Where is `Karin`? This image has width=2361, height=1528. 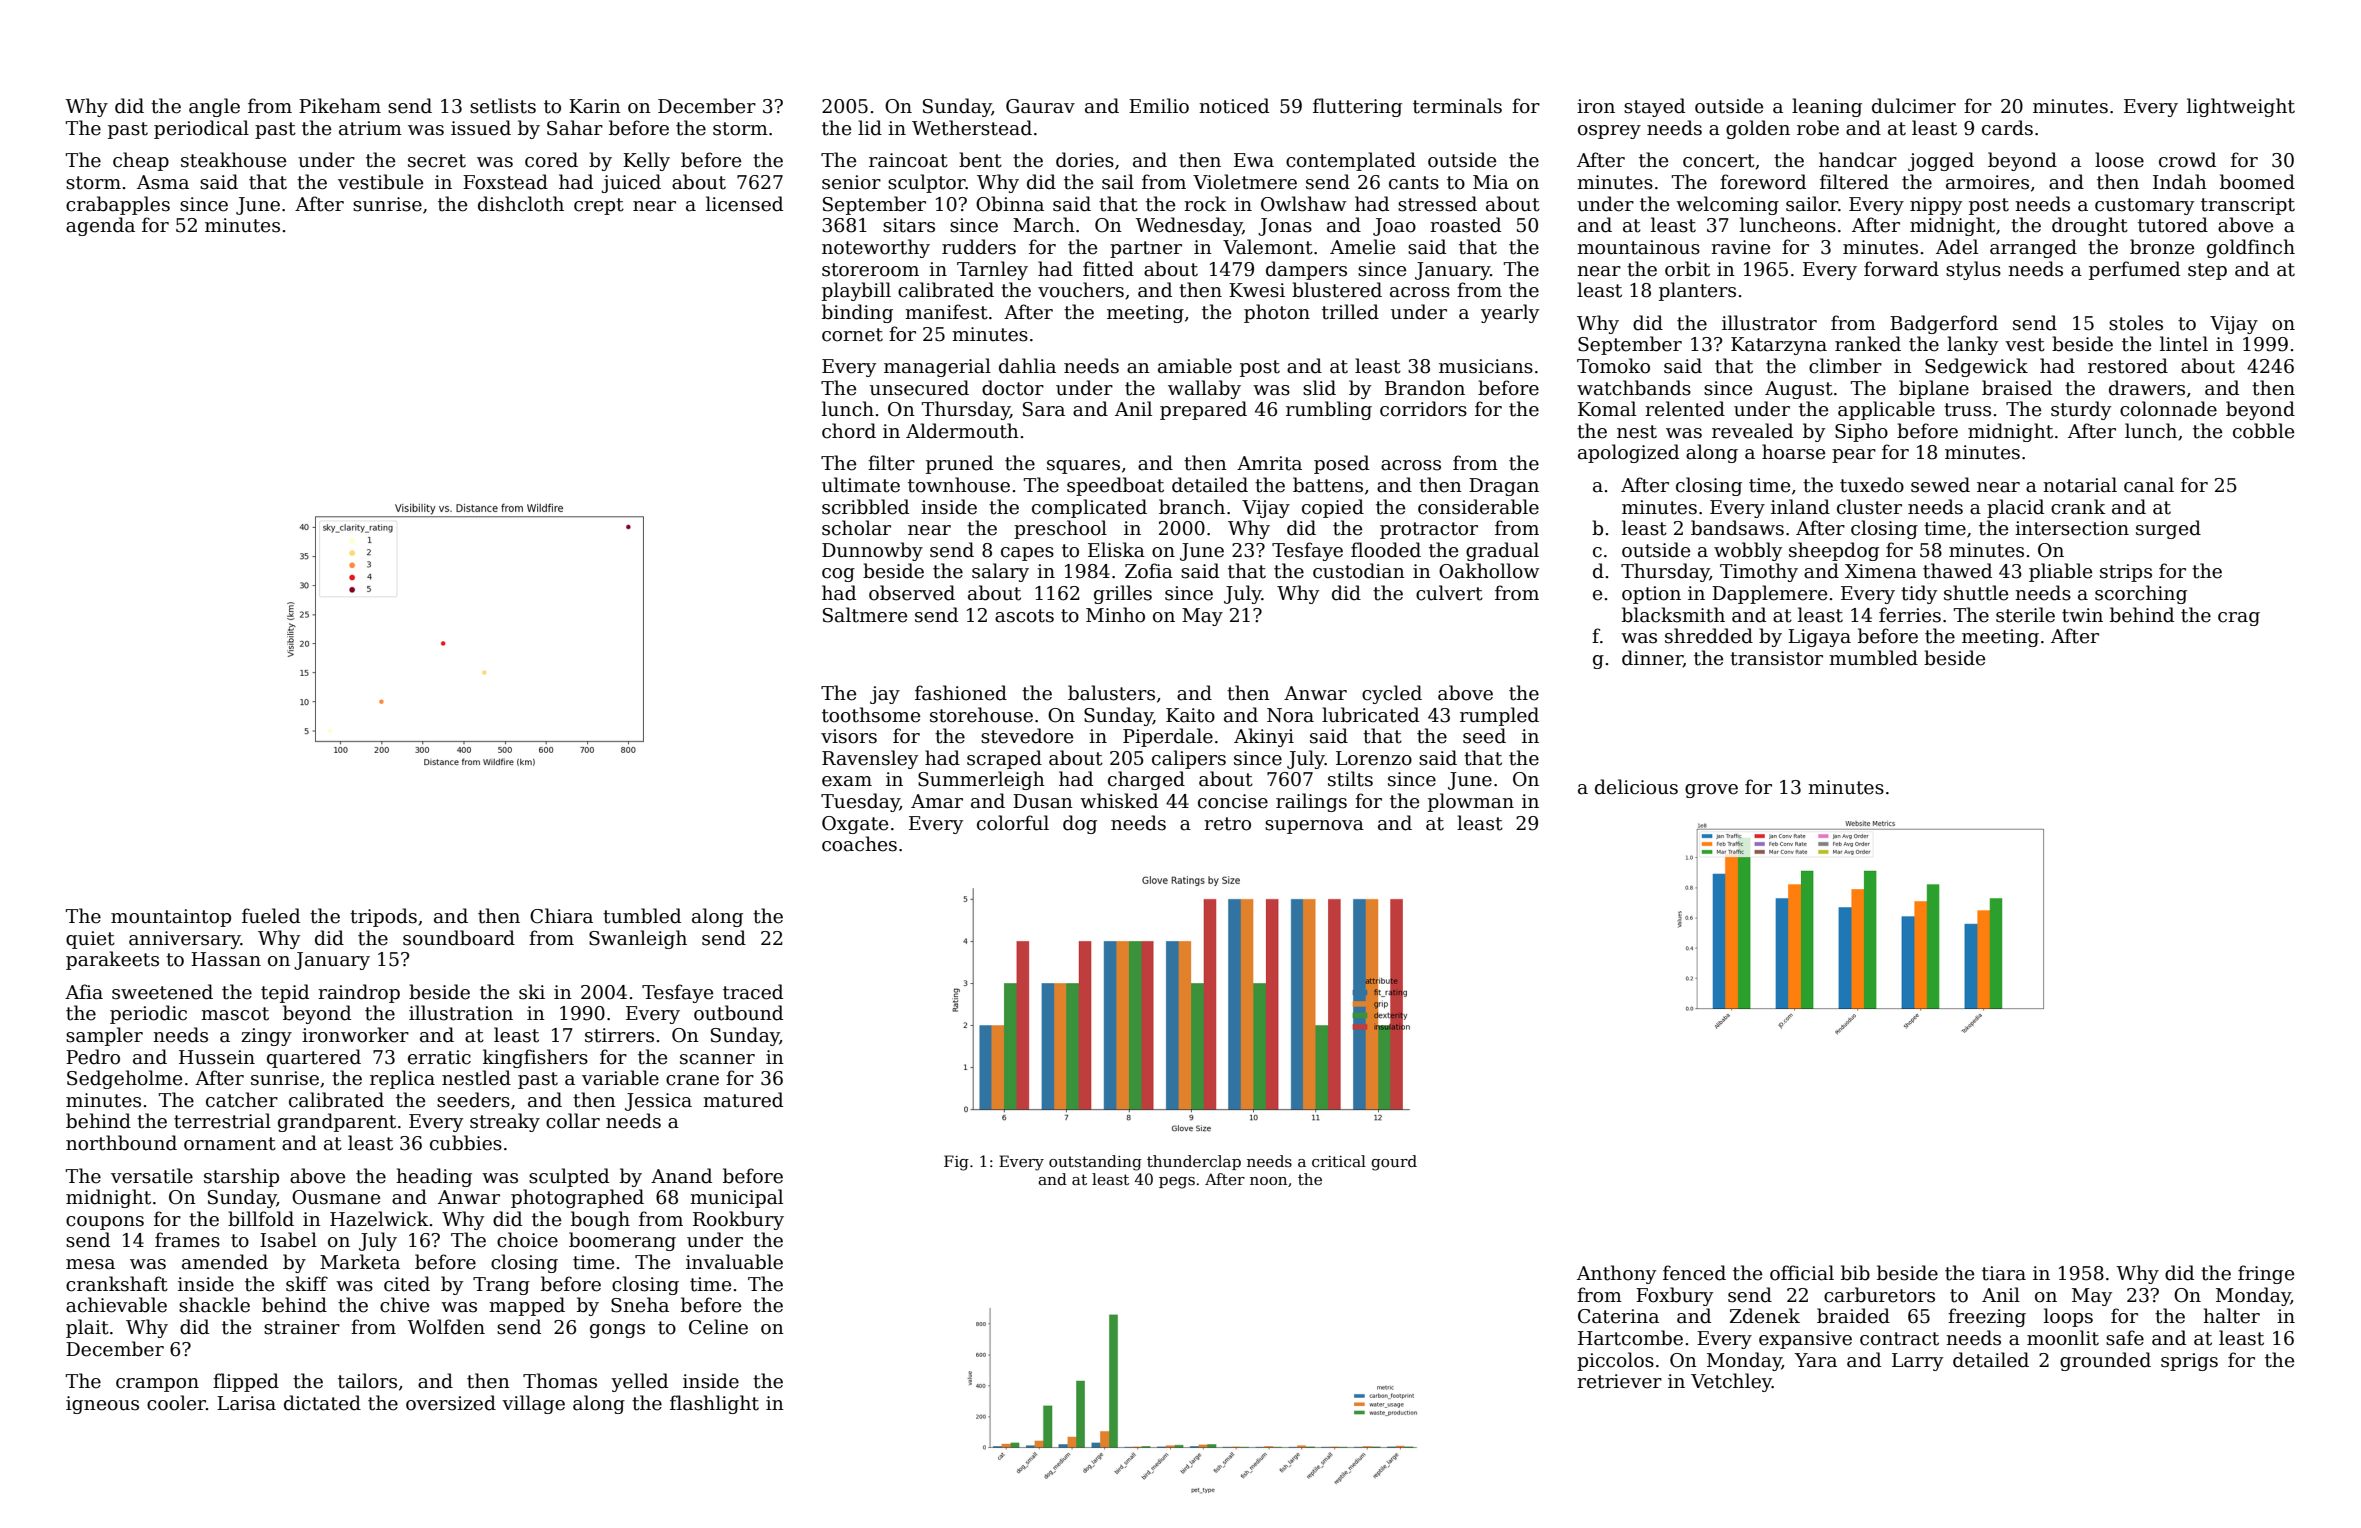
Karin is located at coordinates (595, 106).
